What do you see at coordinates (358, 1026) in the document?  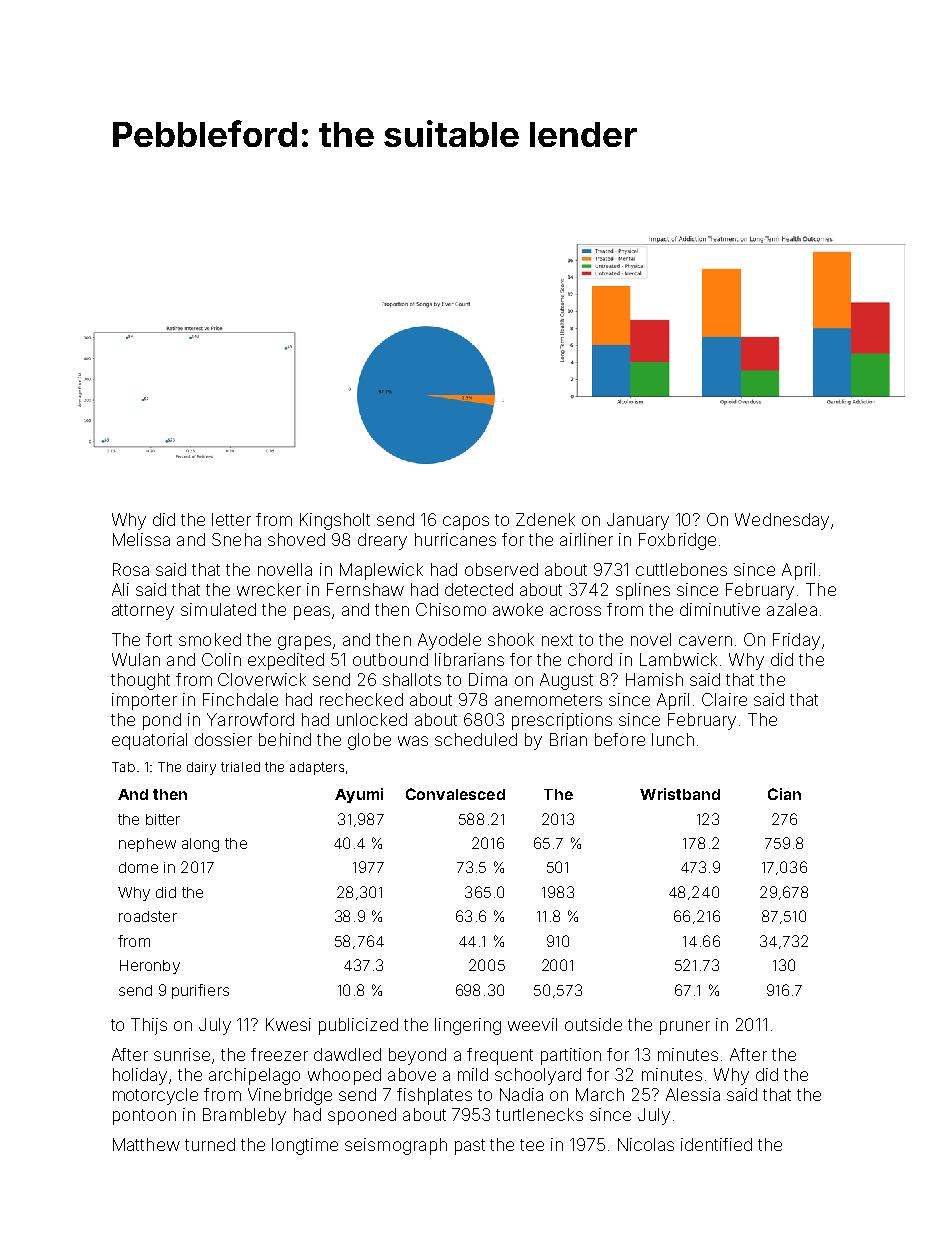 I see `publicized` at bounding box center [358, 1026].
